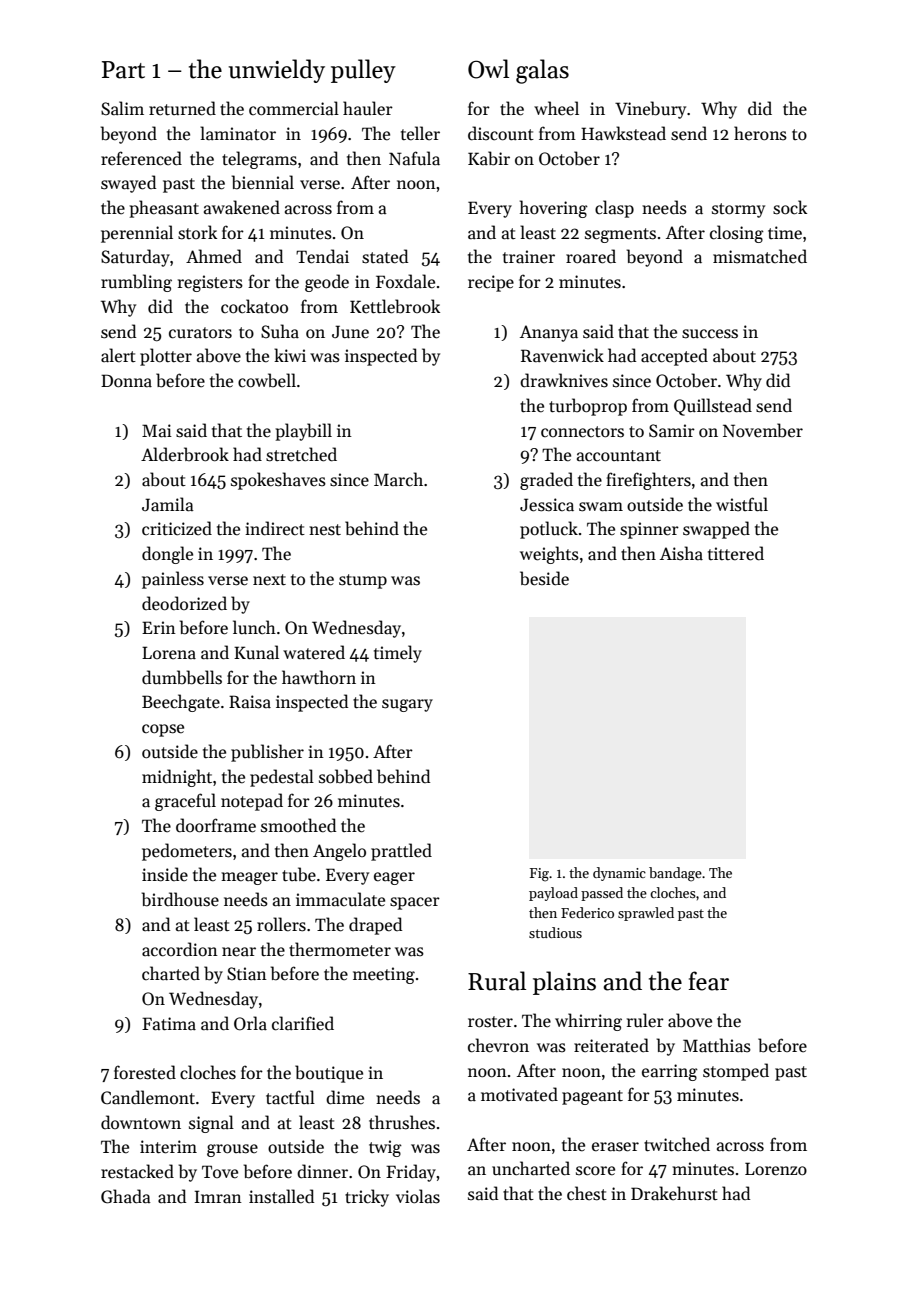 Image resolution: width=908 pixels, height=1316 pixels. Describe the element at coordinates (126, 1196) in the screenshot. I see `Ghada` at that location.
